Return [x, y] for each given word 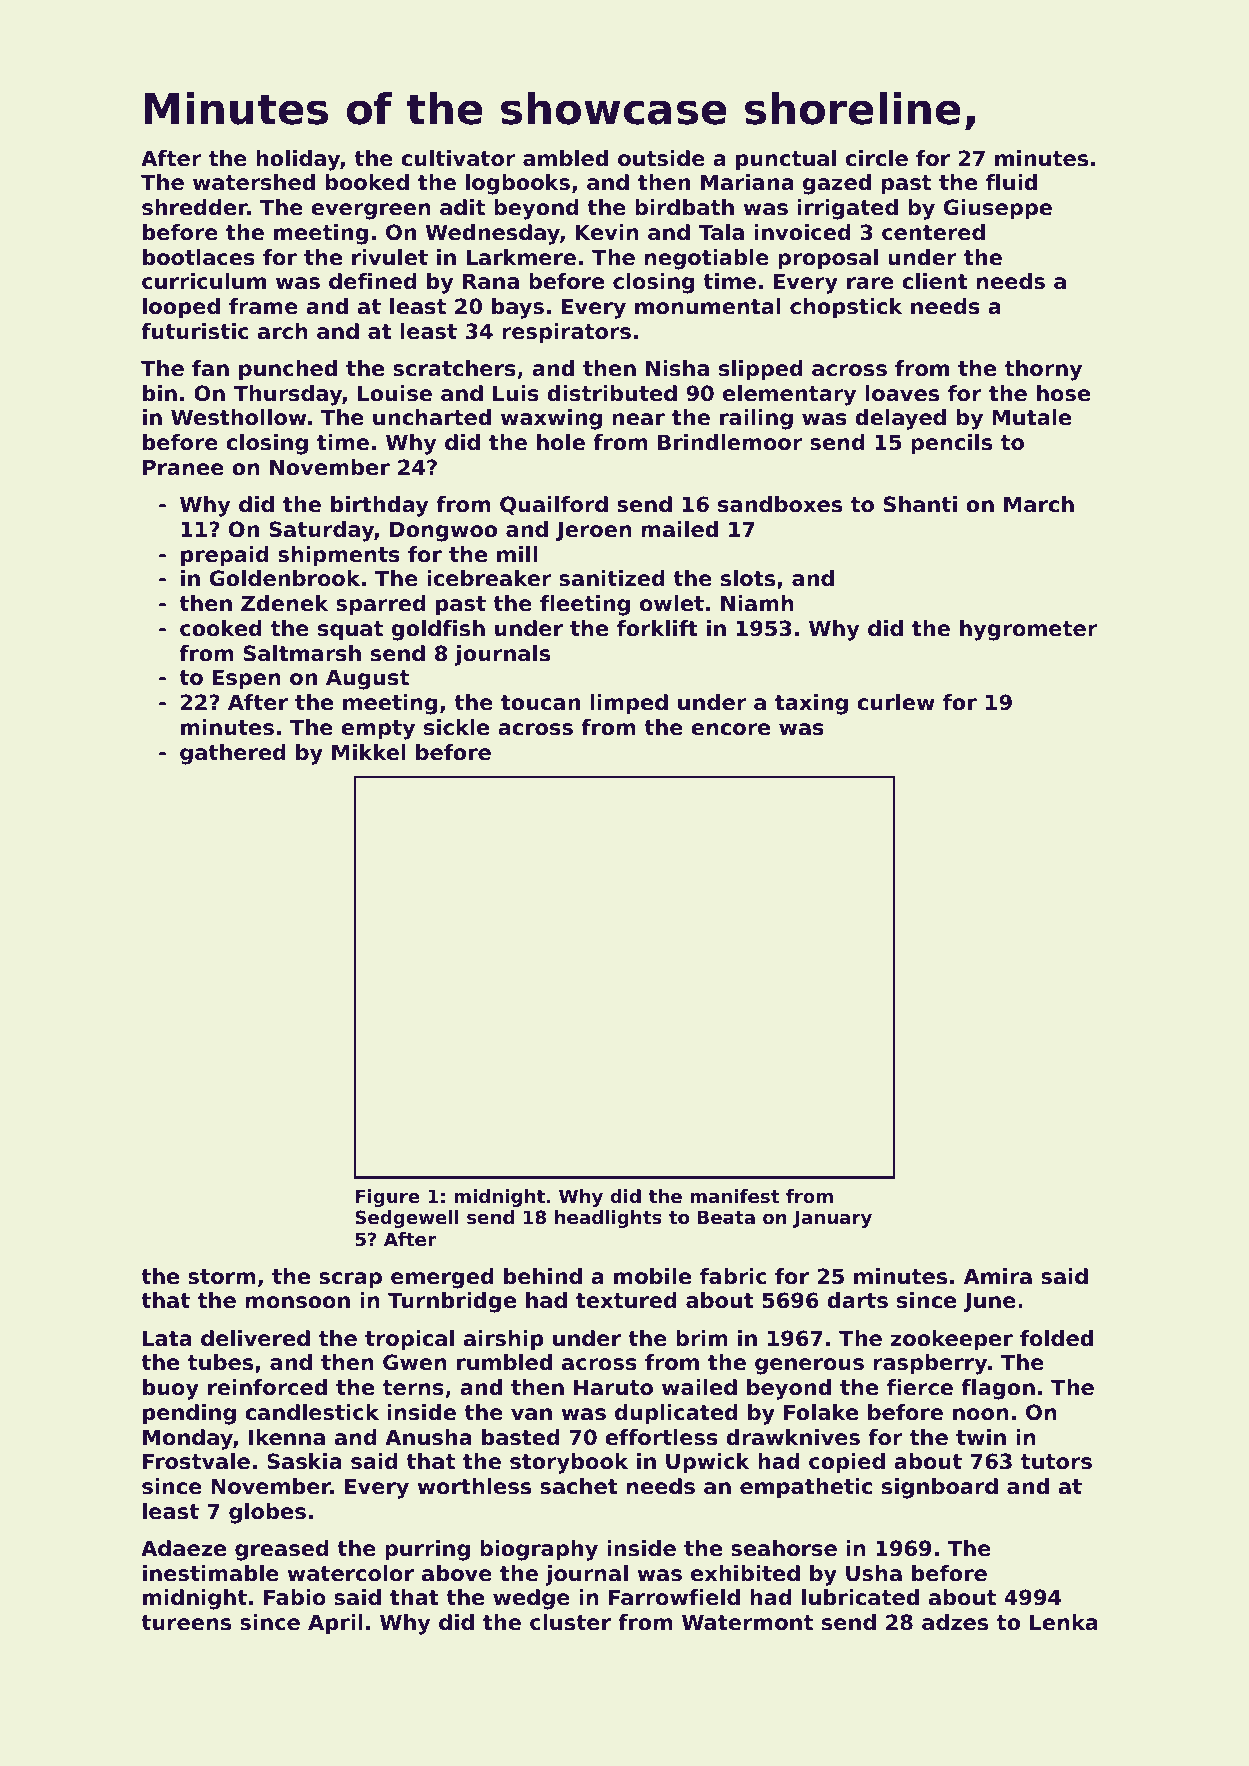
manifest [734, 1196]
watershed [254, 182]
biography [539, 1550]
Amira [998, 1276]
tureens [186, 1623]
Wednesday [493, 234]
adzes [955, 1622]
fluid [1011, 182]
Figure [387, 1198]
